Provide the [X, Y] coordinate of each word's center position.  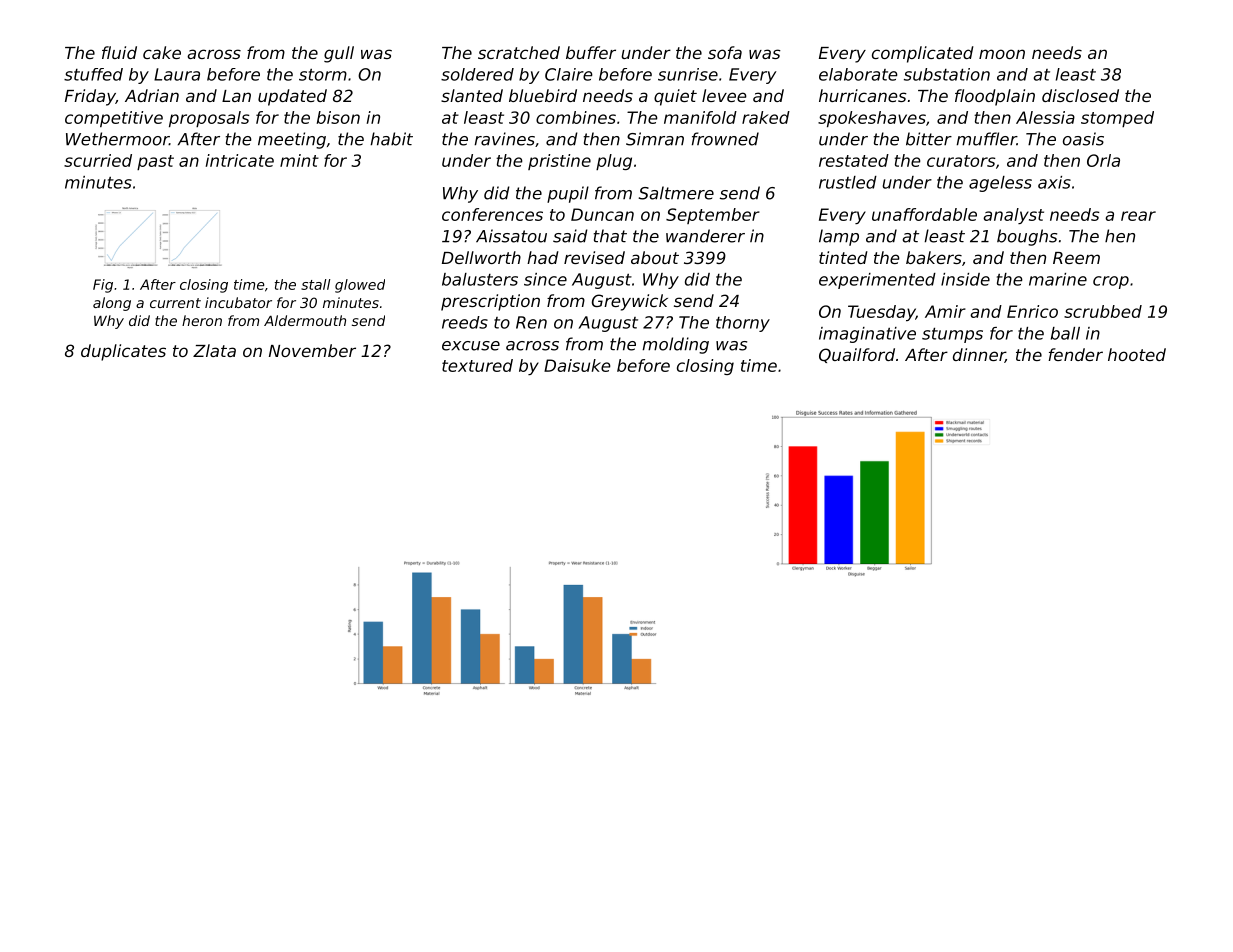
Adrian [152, 95]
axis [1054, 182]
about [655, 257]
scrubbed [1103, 311]
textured [477, 365]
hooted [1137, 354]
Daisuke [577, 365]
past [155, 162]
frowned [725, 139]
